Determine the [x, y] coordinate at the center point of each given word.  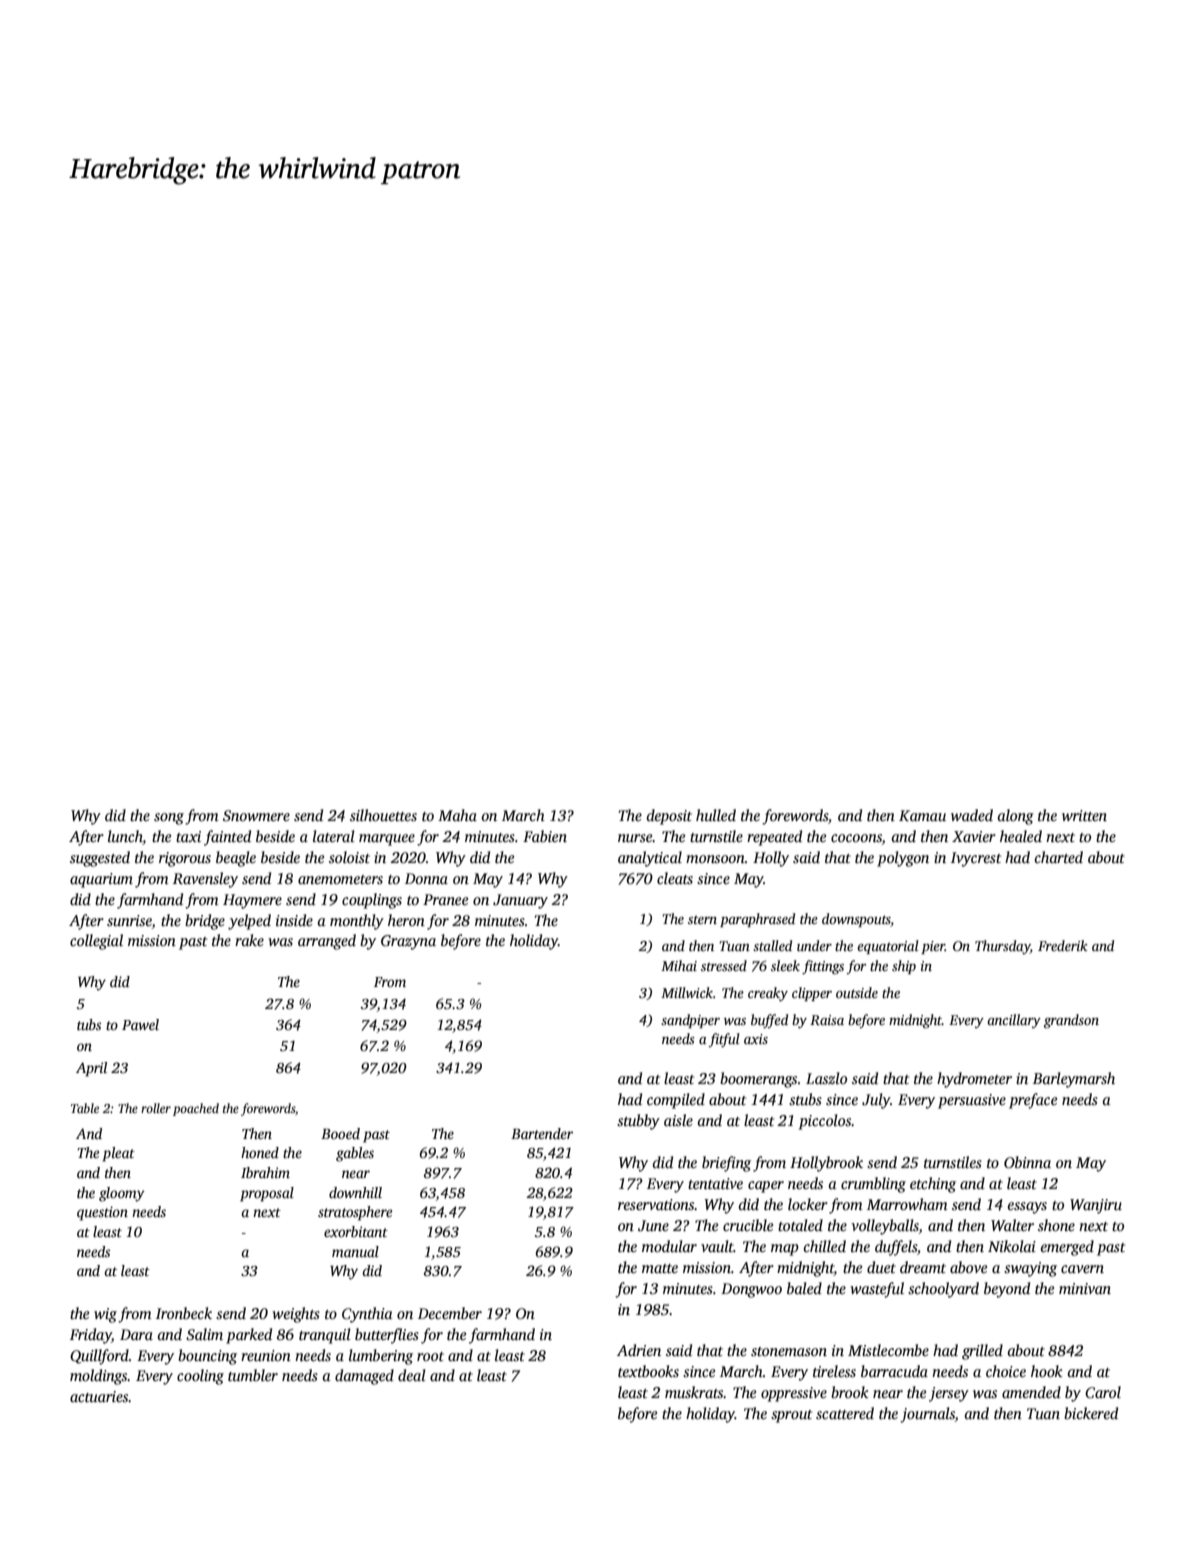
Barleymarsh [1074, 1080]
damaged [364, 1377]
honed [260, 1152]
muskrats [694, 1392]
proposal [267, 1194]
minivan [1085, 1288]
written [1084, 815]
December [450, 1313]
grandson [1071, 1021]
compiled [676, 1101]
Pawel [140, 1024]
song [169, 819]
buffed [769, 1021]
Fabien [545, 836]
